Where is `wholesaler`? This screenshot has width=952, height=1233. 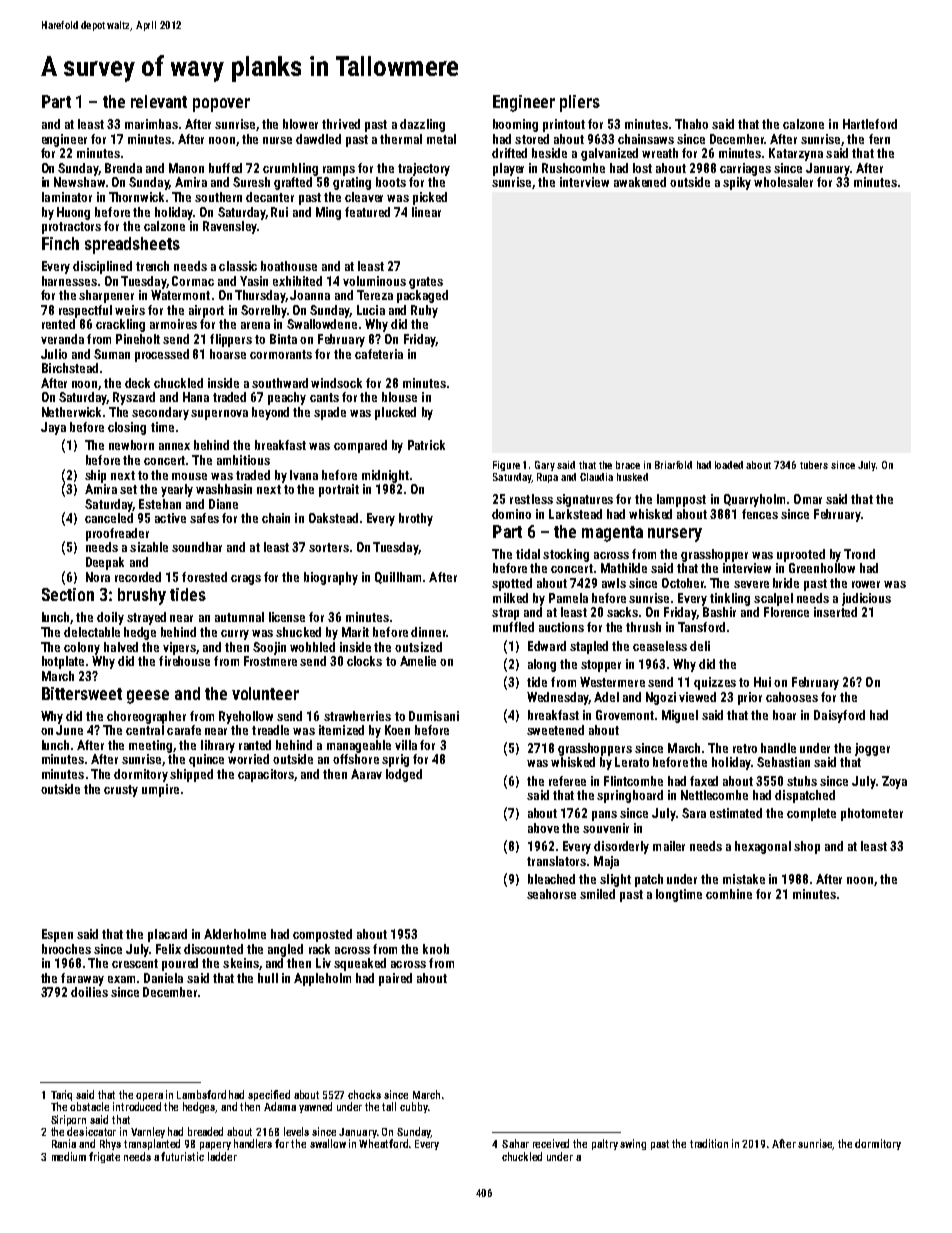
wholesaler is located at coordinates (783, 182).
